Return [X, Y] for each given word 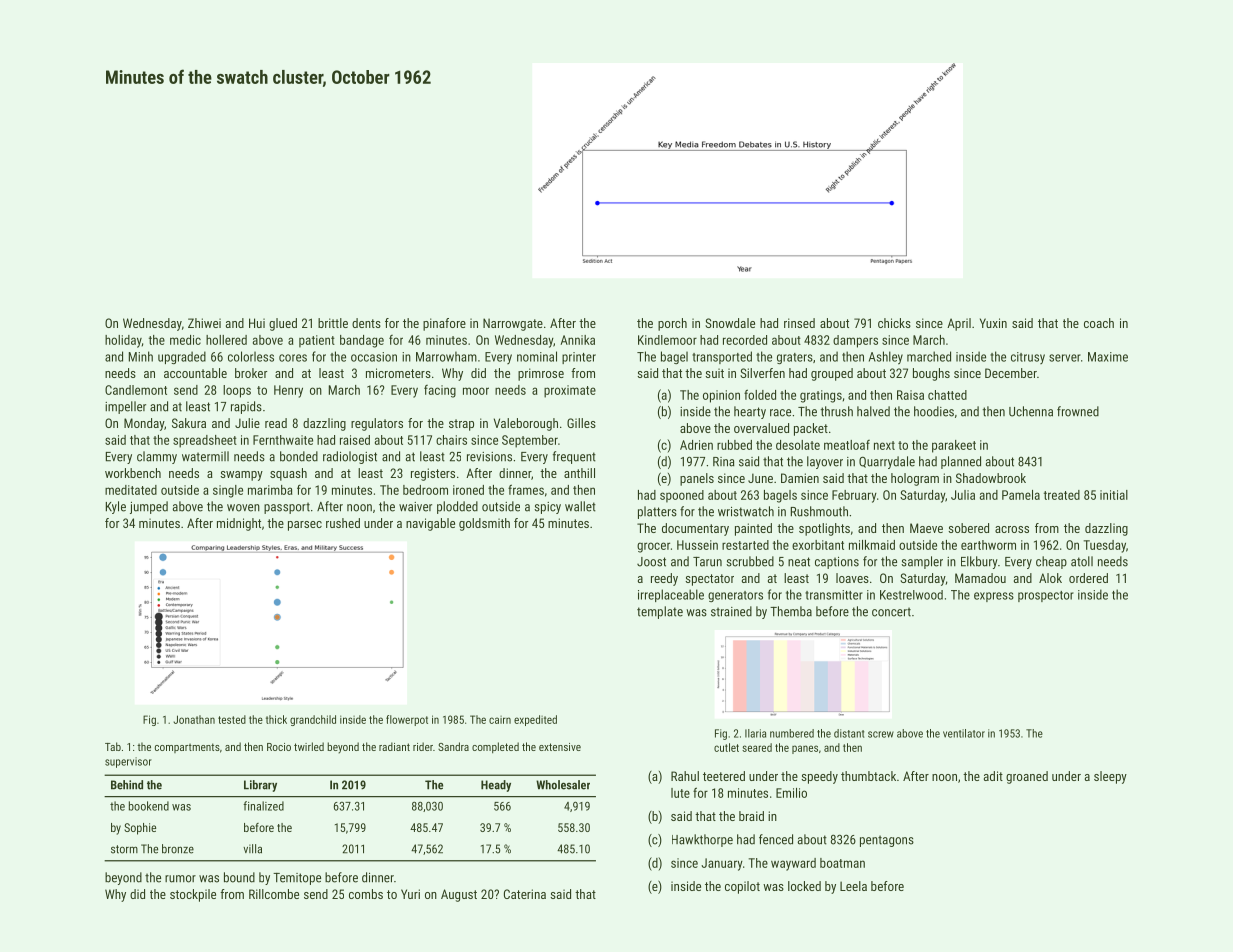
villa [252, 849]
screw [881, 734]
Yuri [410, 894]
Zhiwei [204, 323]
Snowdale [730, 323]
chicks [894, 323]
